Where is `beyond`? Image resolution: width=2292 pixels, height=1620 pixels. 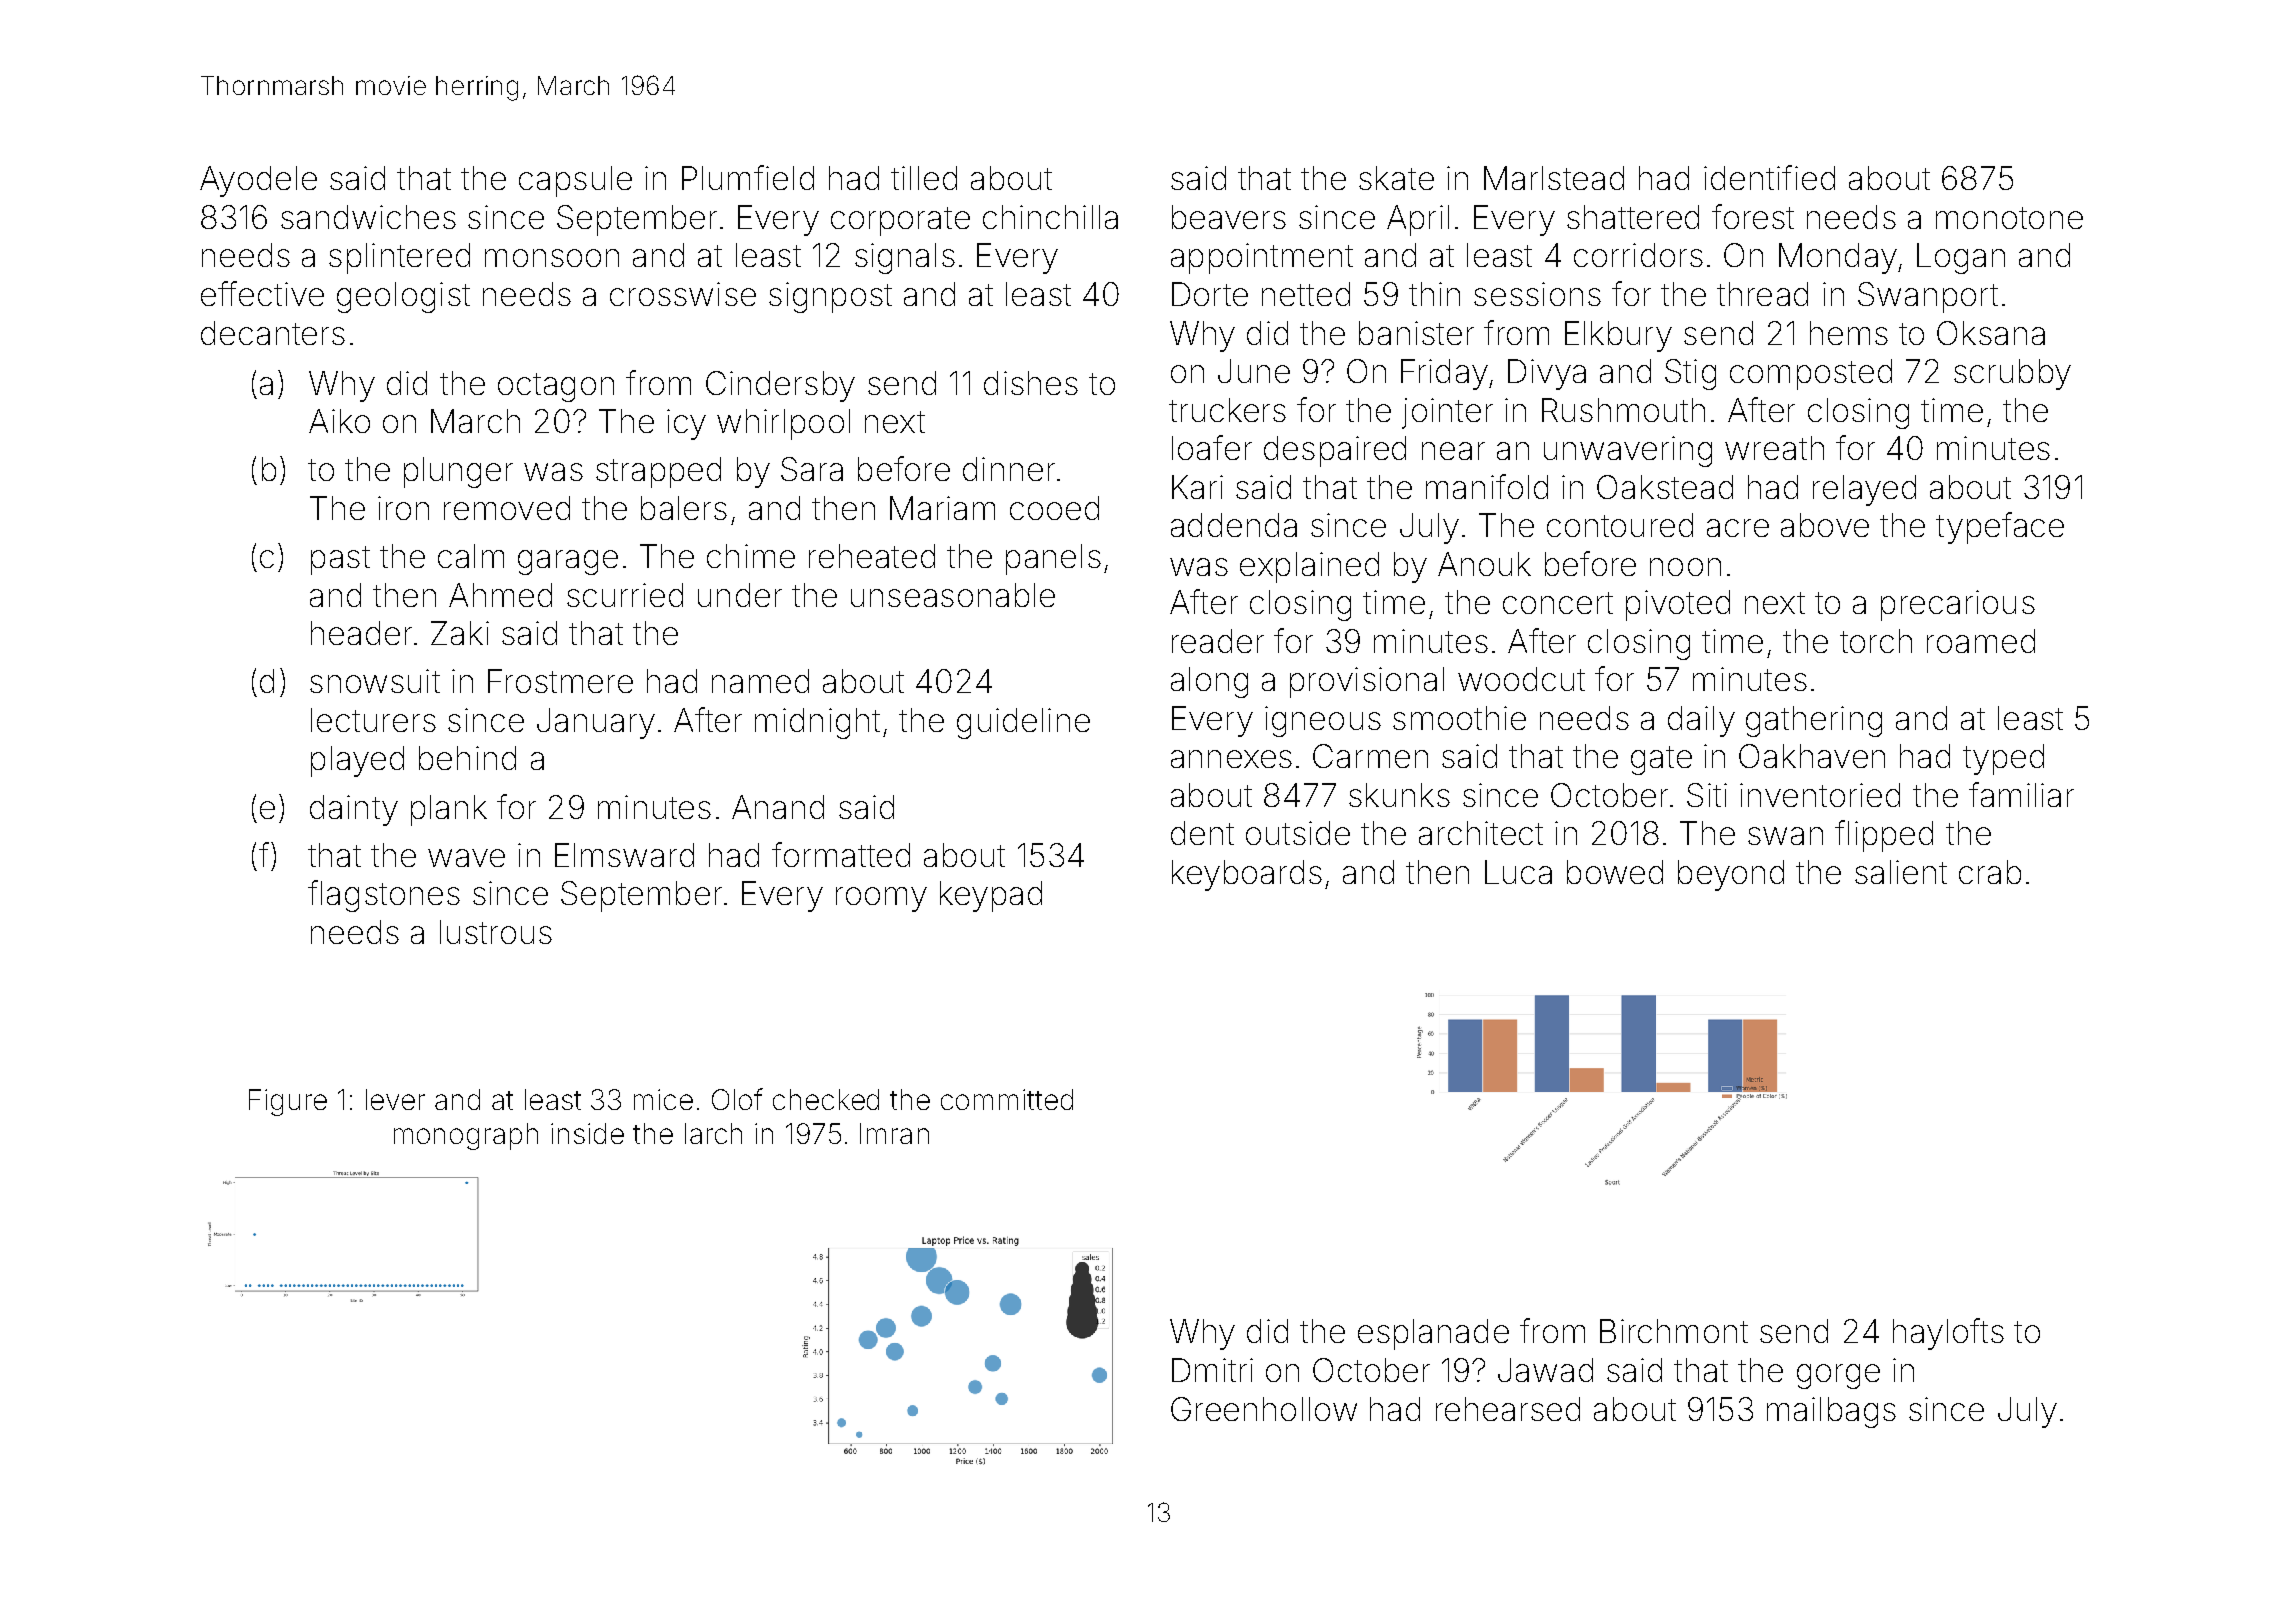 beyond is located at coordinates (1731, 875).
